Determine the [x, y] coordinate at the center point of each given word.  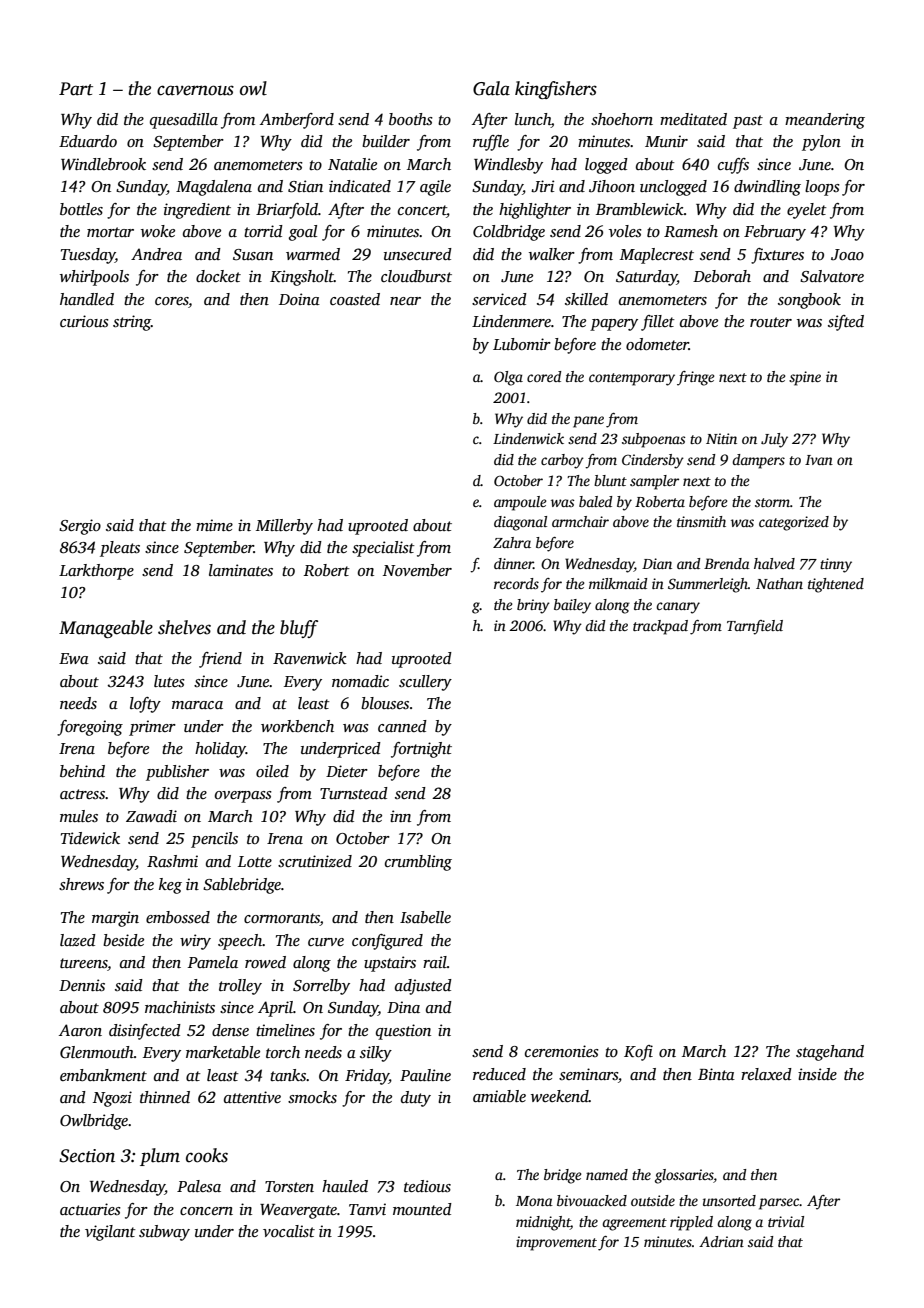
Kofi [638, 1053]
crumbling [418, 863]
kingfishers [556, 90]
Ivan [819, 460]
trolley [240, 987]
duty [416, 1099]
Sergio [80, 527]
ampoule [520, 503]
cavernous [195, 90]
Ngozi [112, 1099]
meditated [693, 119]
